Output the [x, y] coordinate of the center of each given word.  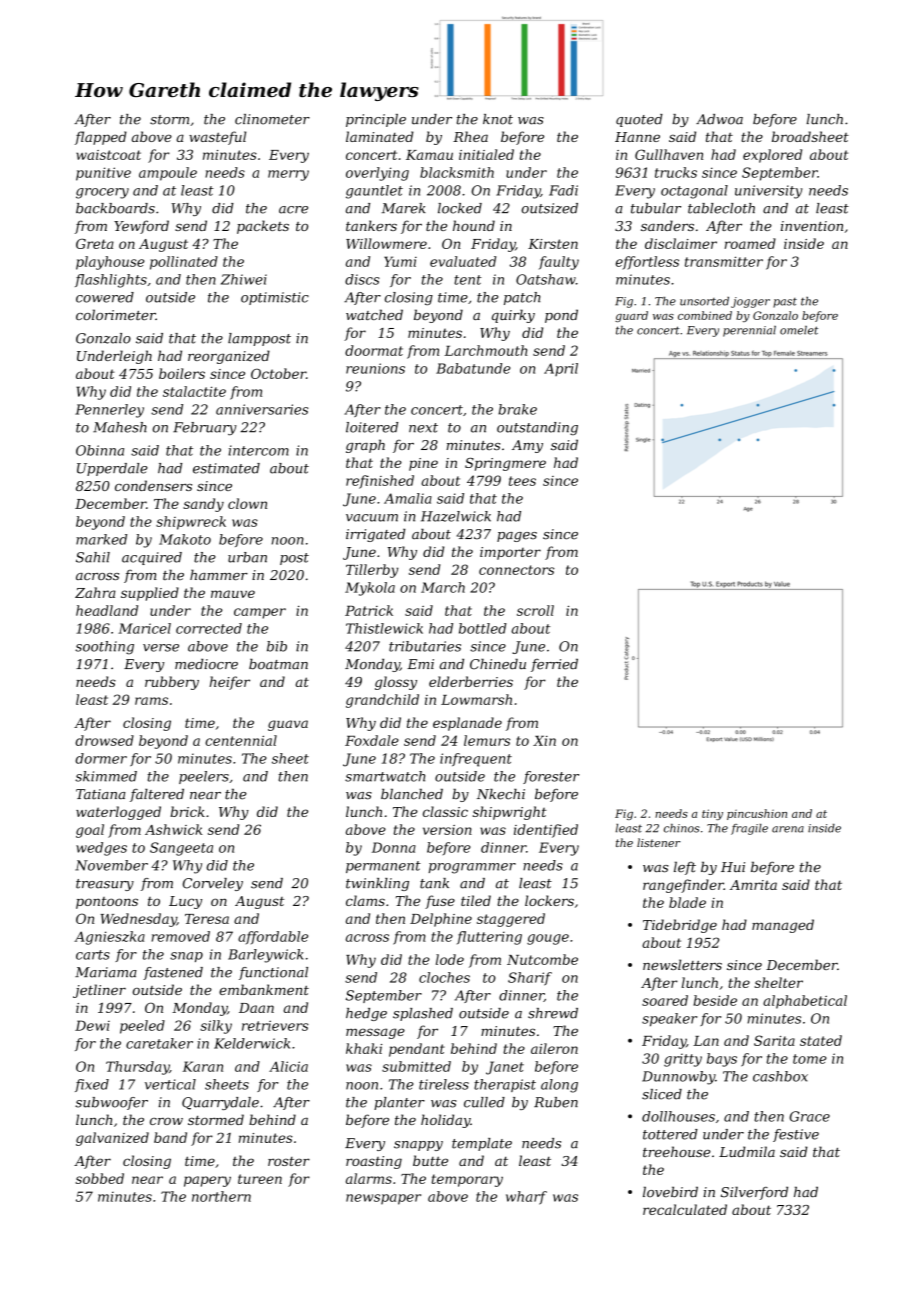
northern [221, 1196]
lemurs [487, 740]
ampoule [168, 174]
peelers [204, 777]
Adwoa [719, 119]
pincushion [757, 814]
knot [498, 119]
